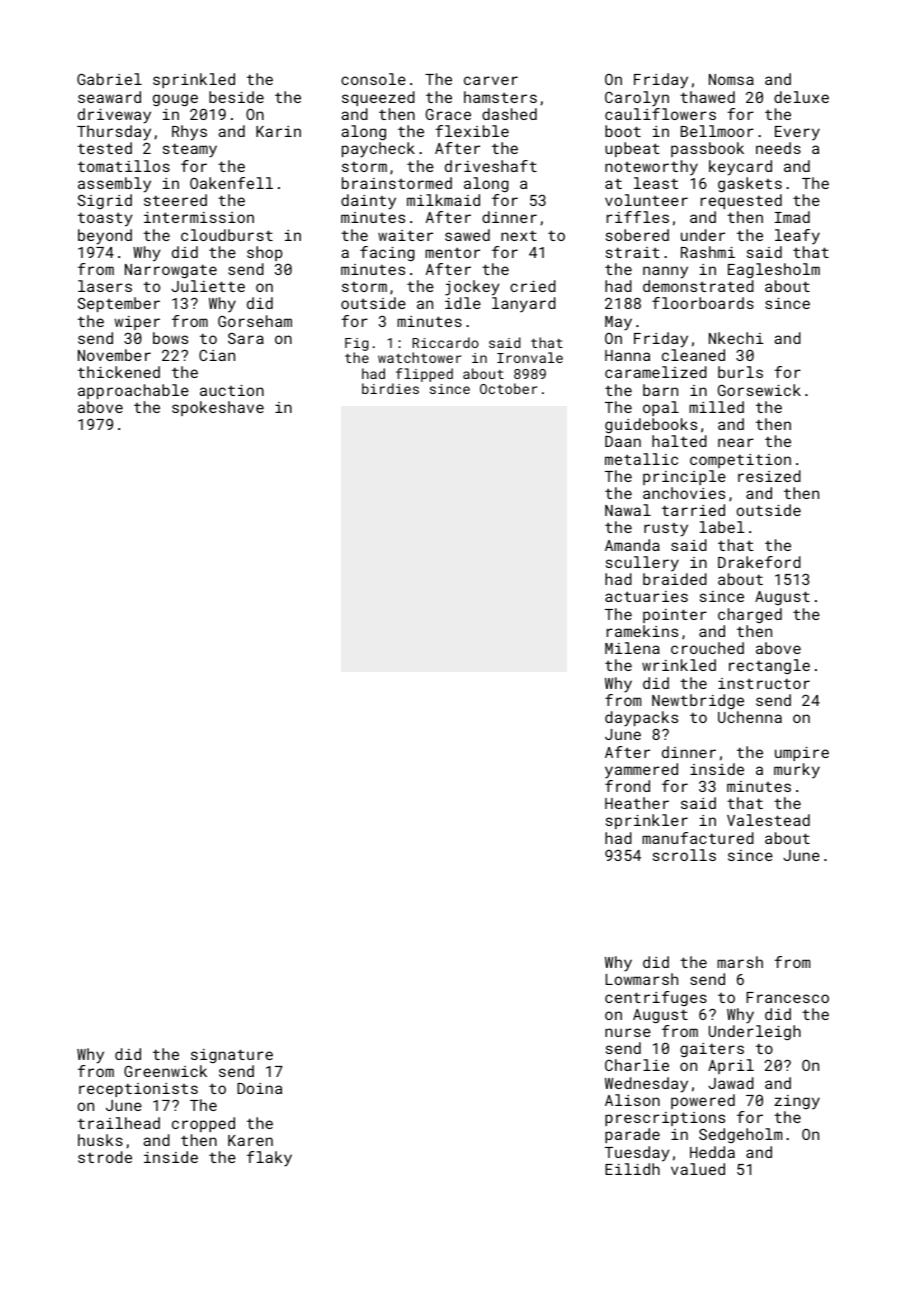 The width and height of the image is (908, 1316). I want to click on spokeshave, so click(218, 408).
